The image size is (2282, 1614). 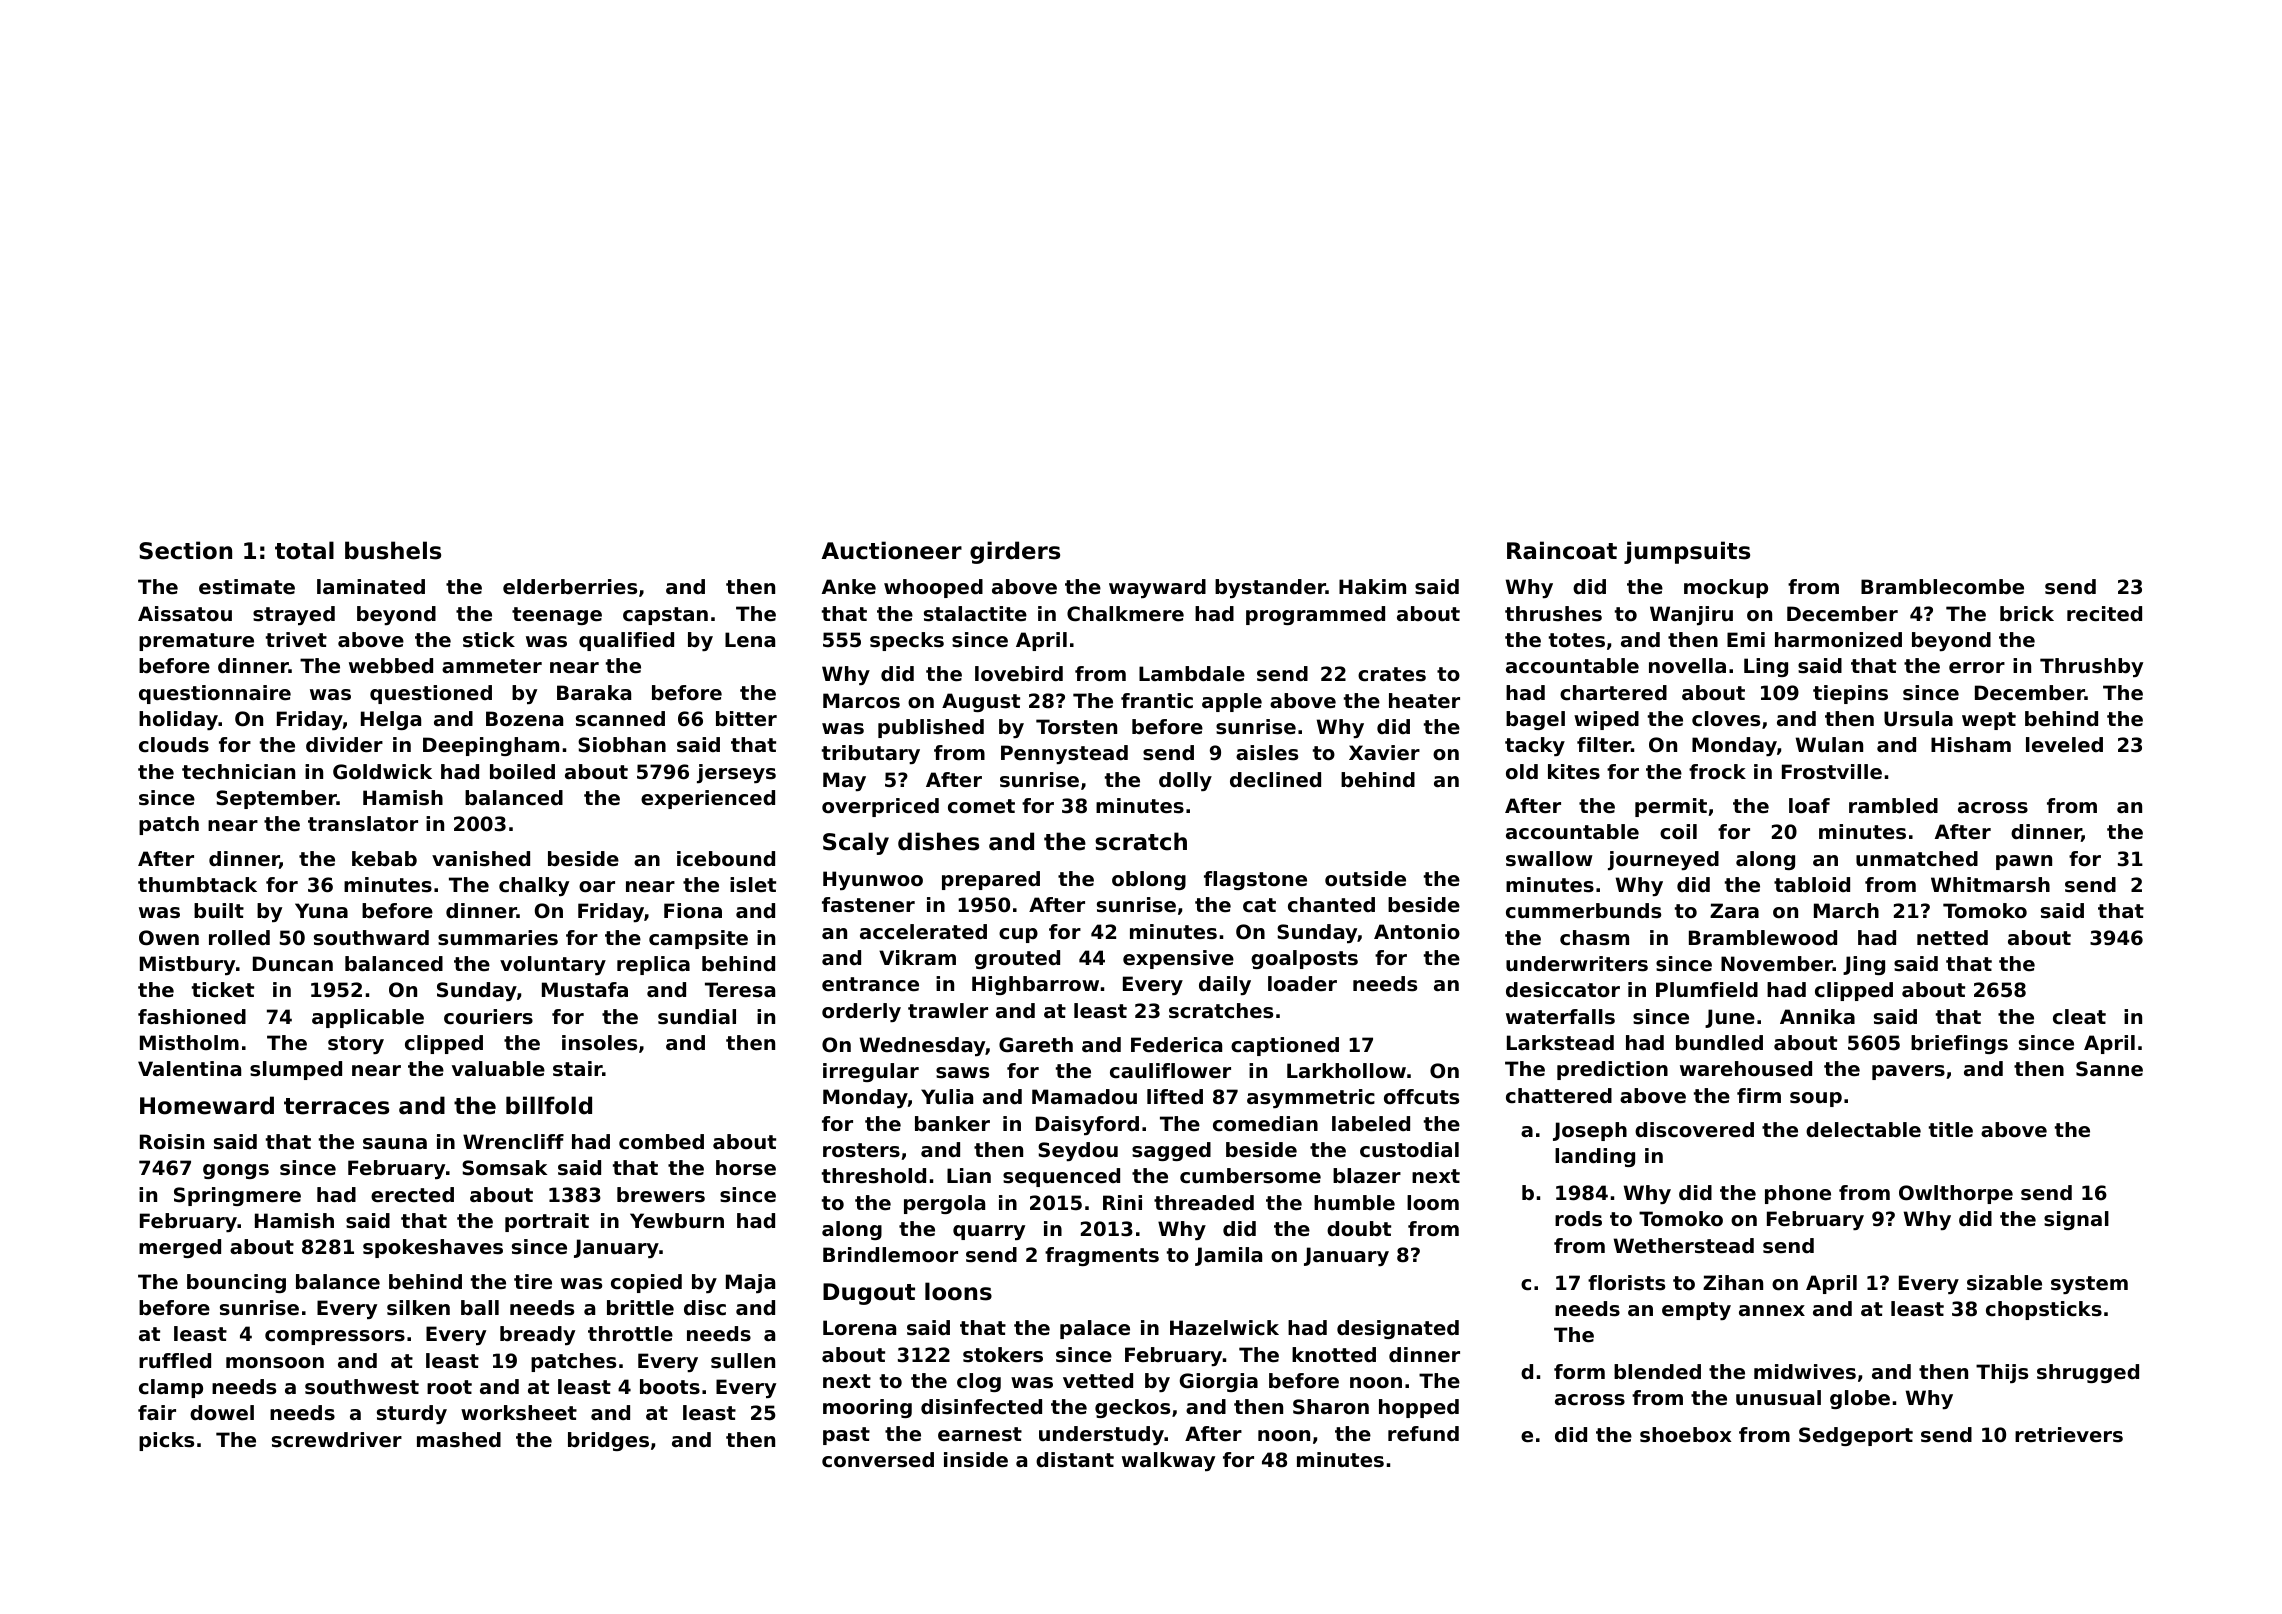 What do you see at coordinates (1977, 668) in the screenshot?
I see `error` at bounding box center [1977, 668].
